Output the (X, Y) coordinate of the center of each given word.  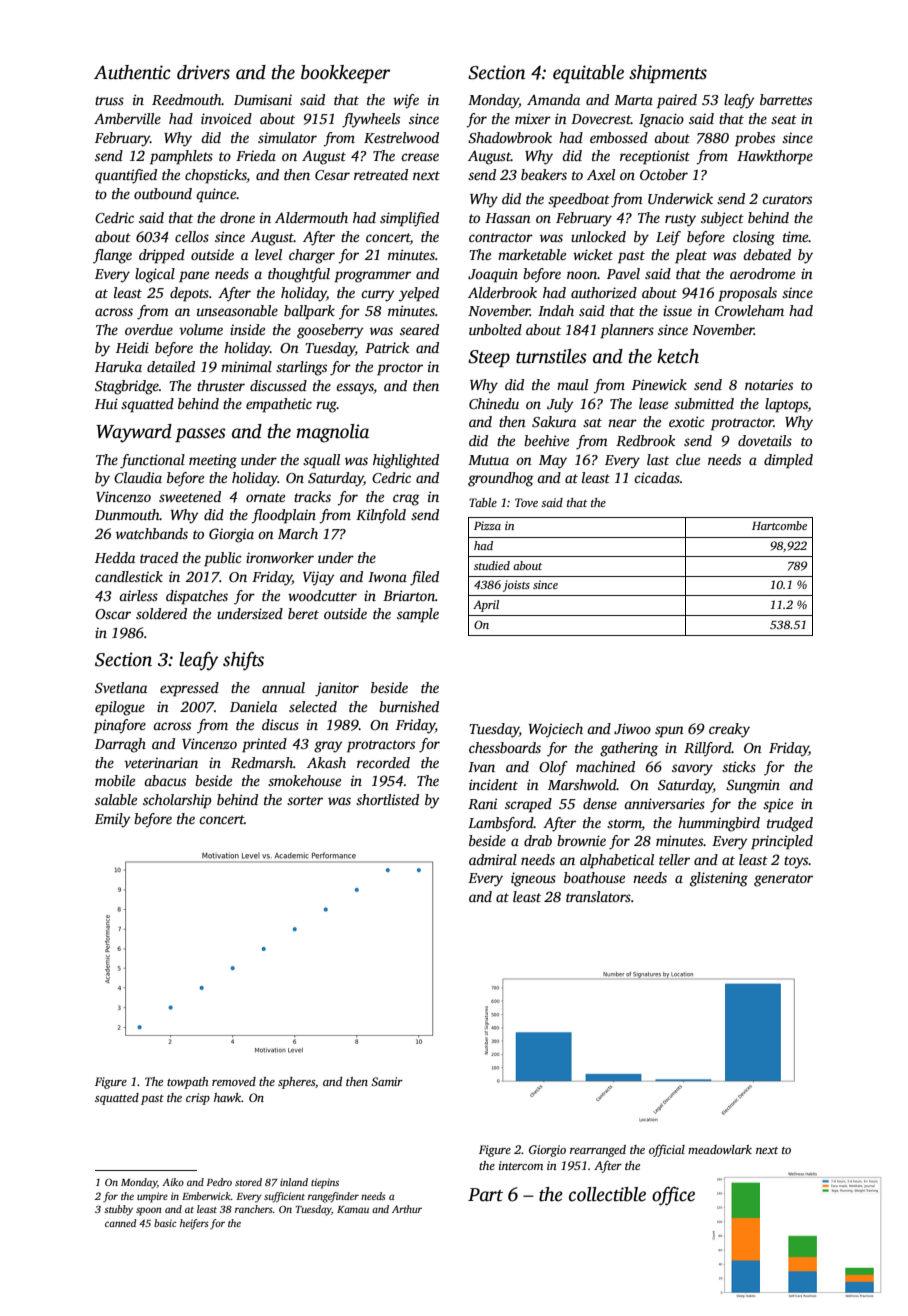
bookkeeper (345, 74)
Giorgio (547, 1151)
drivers (203, 72)
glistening (719, 879)
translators (598, 896)
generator (783, 880)
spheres (296, 1083)
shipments (668, 74)
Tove (526, 502)
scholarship (177, 801)
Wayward (134, 433)
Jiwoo (632, 728)
